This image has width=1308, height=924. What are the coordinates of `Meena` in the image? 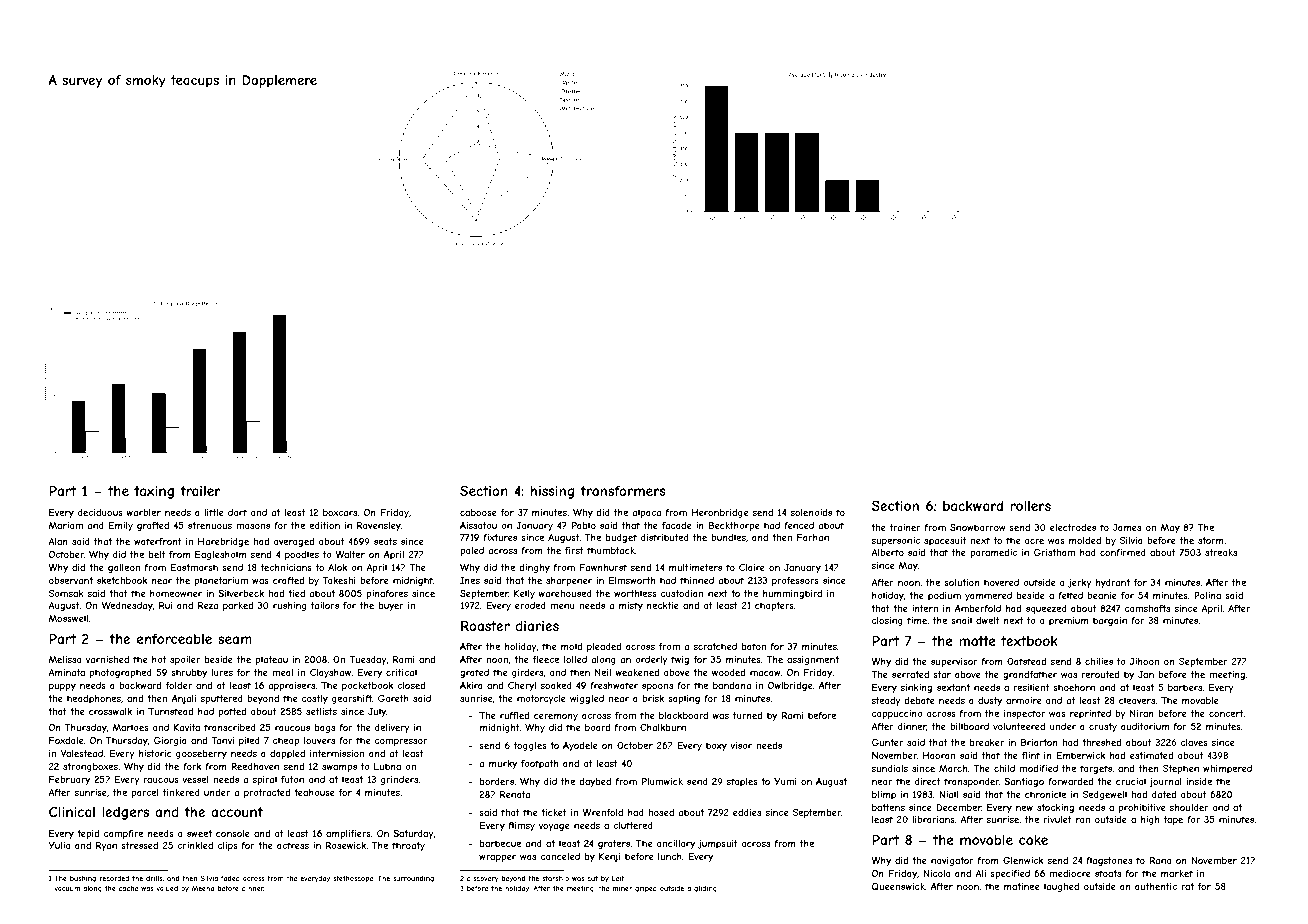 It's located at (203, 888).
